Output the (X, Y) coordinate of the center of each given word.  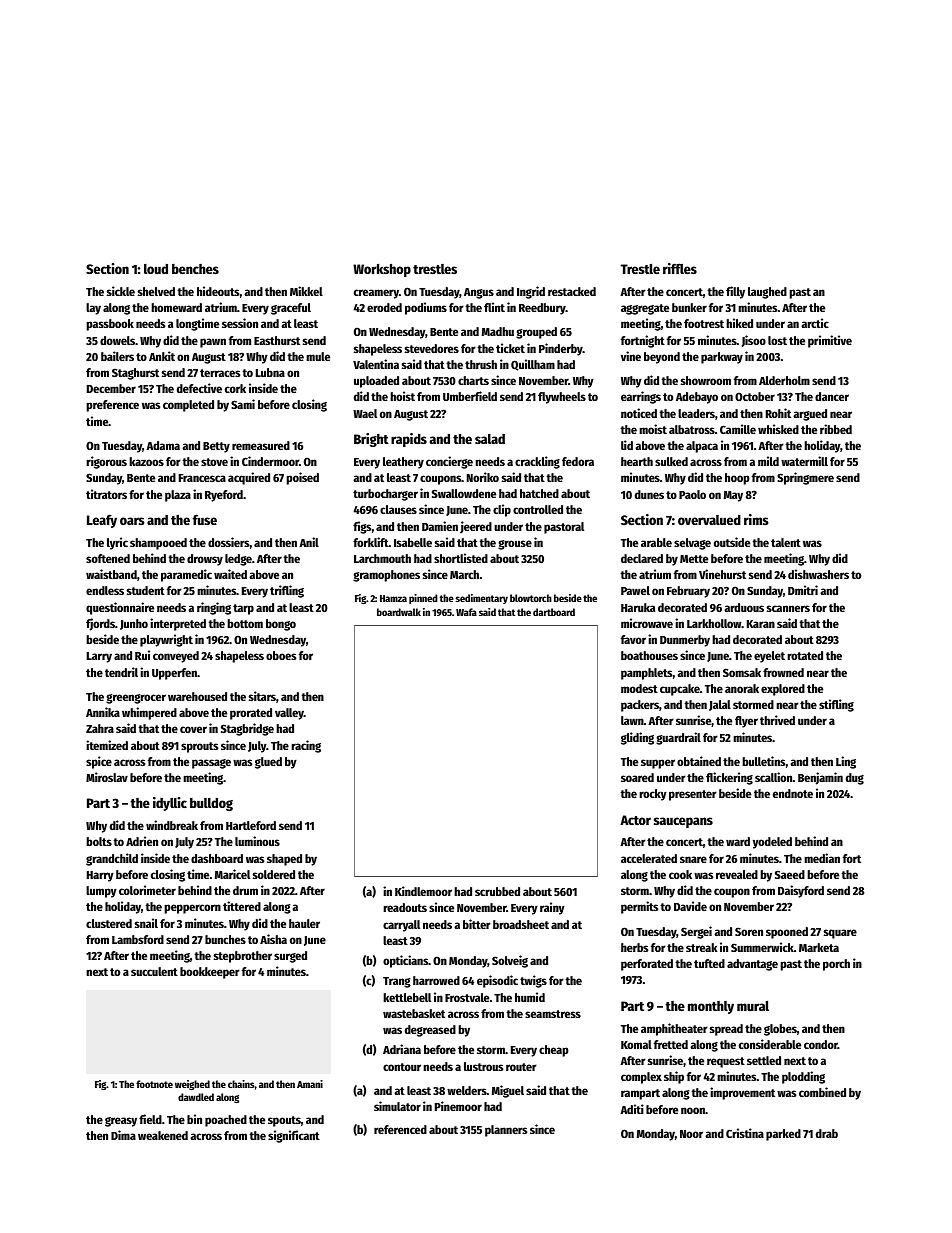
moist (653, 429)
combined (822, 1092)
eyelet (769, 657)
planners (506, 1131)
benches (195, 269)
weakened (163, 1135)
